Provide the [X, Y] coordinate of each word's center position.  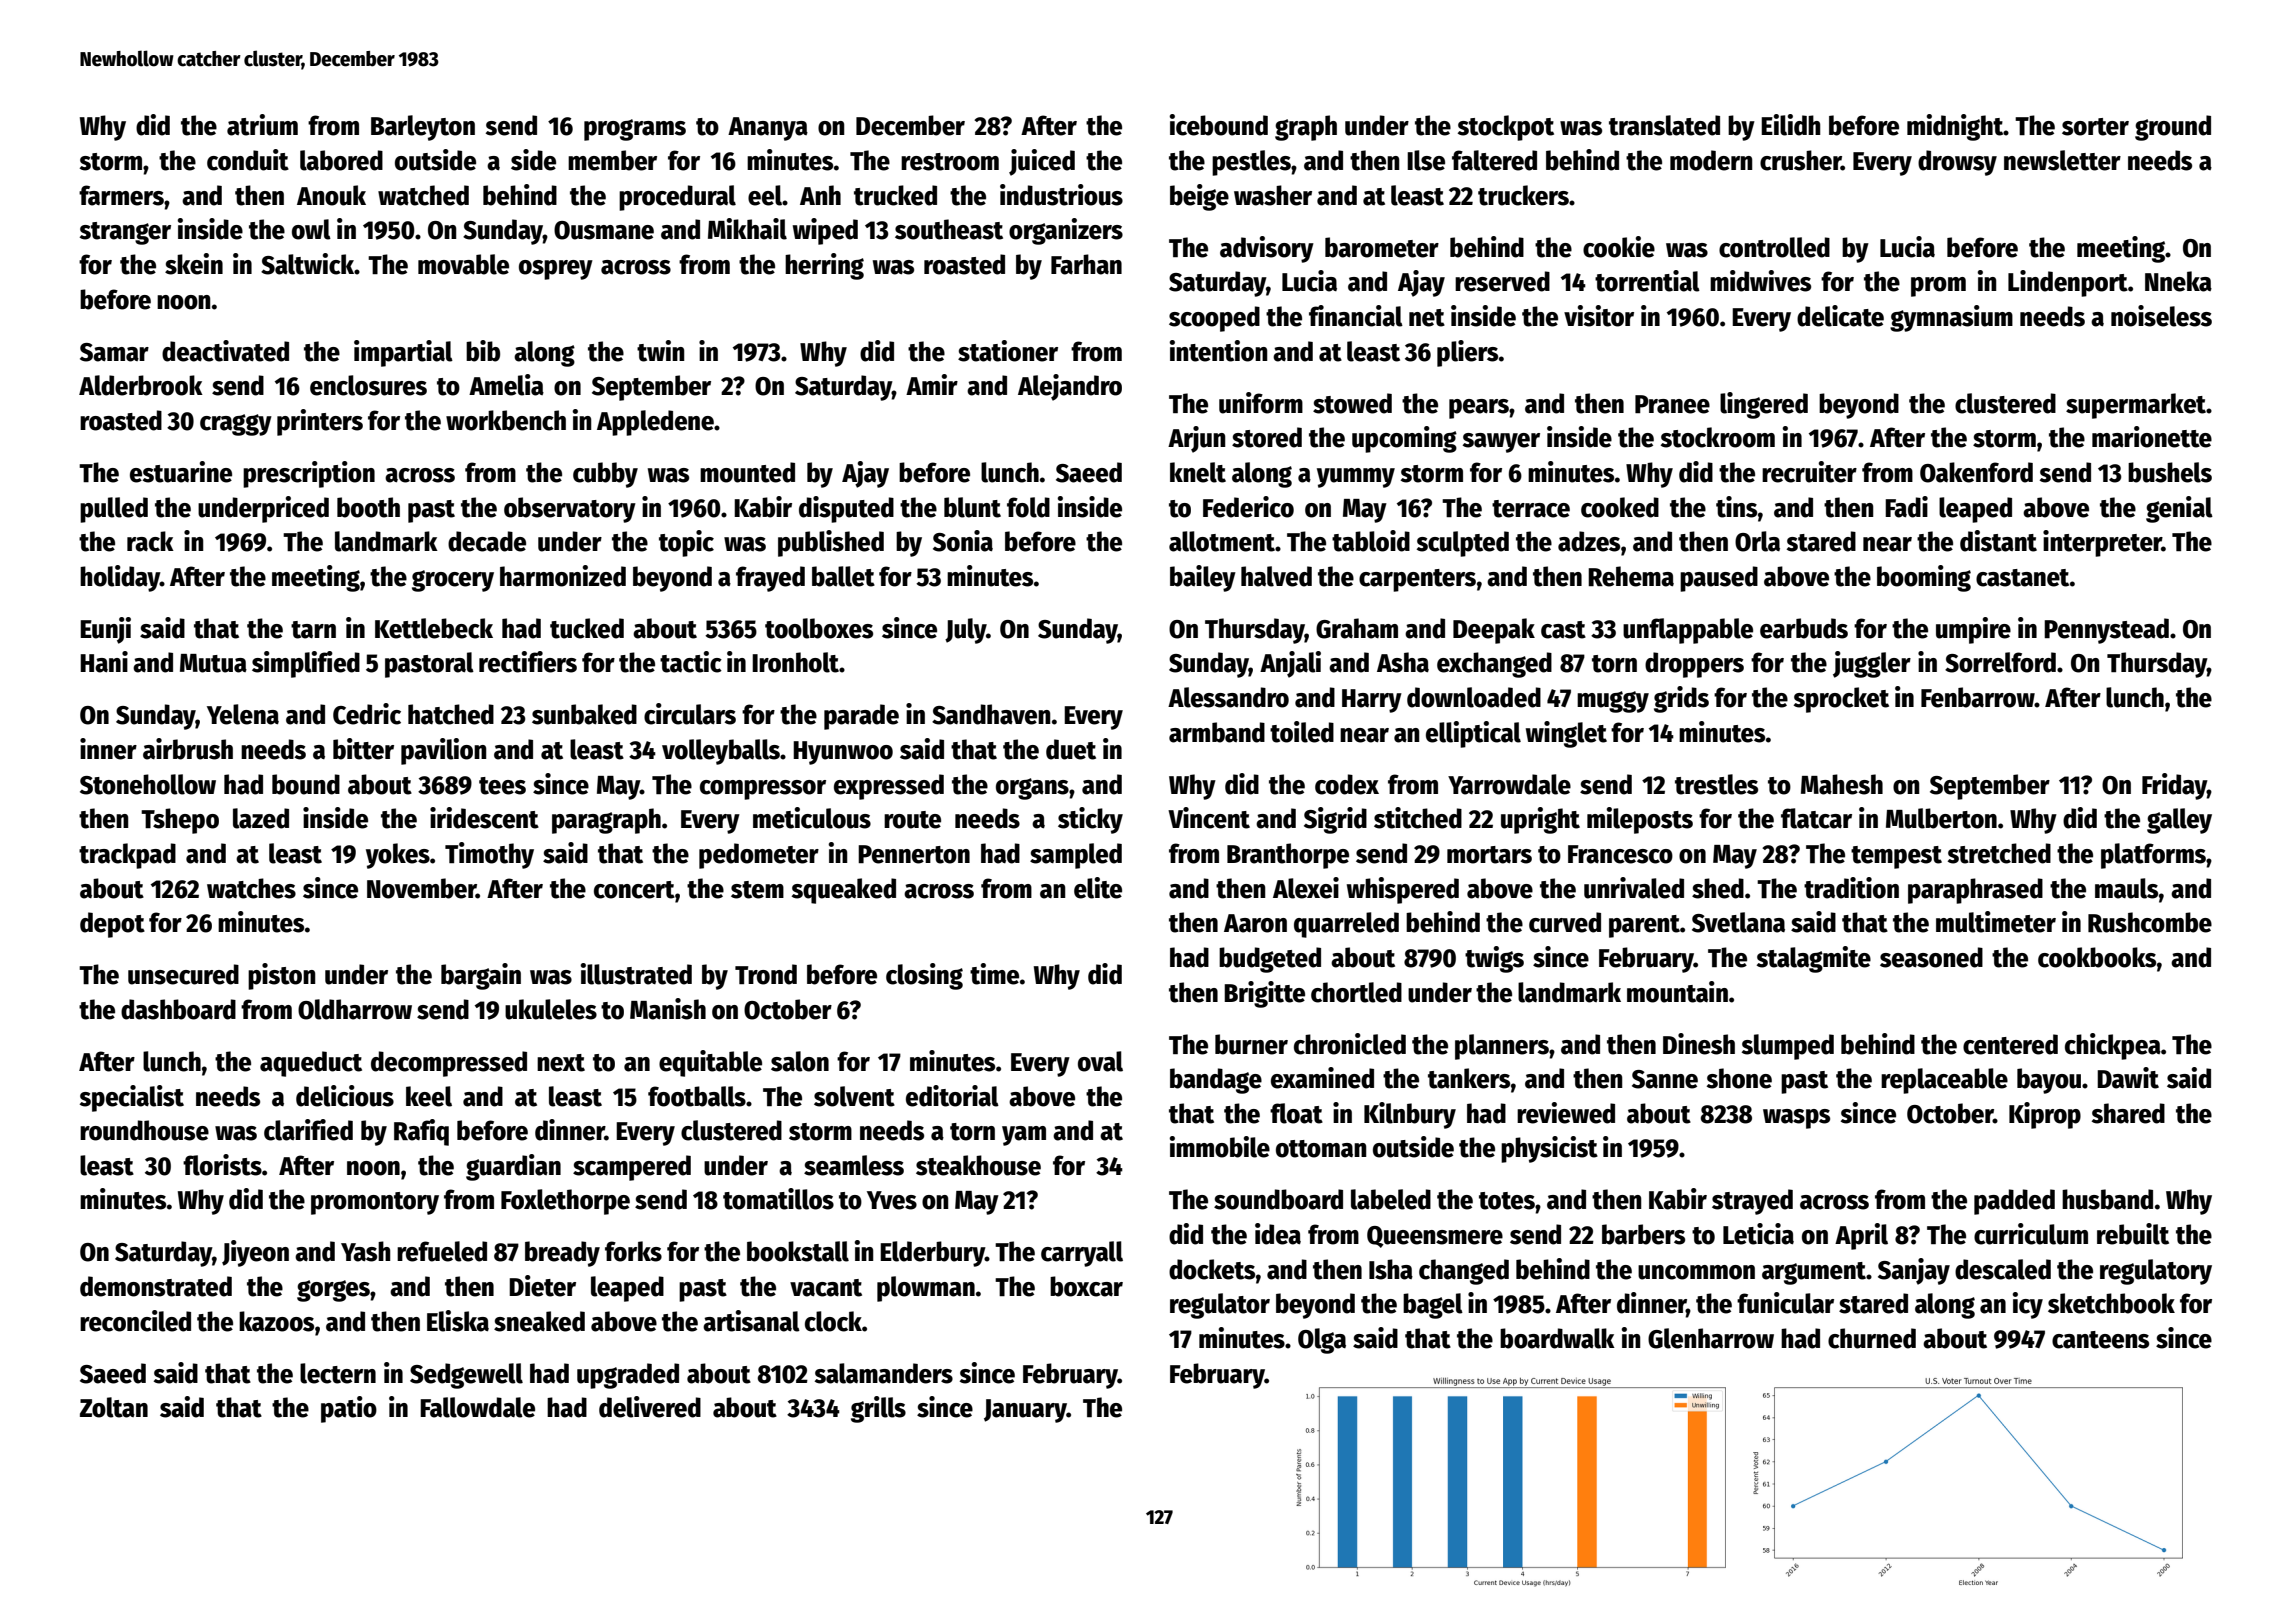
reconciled [135, 1321]
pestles [1251, 163]
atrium [262, 125]
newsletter [2062, 160]
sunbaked [584, 714]
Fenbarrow [1978, 697]
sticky [1090, 820]
